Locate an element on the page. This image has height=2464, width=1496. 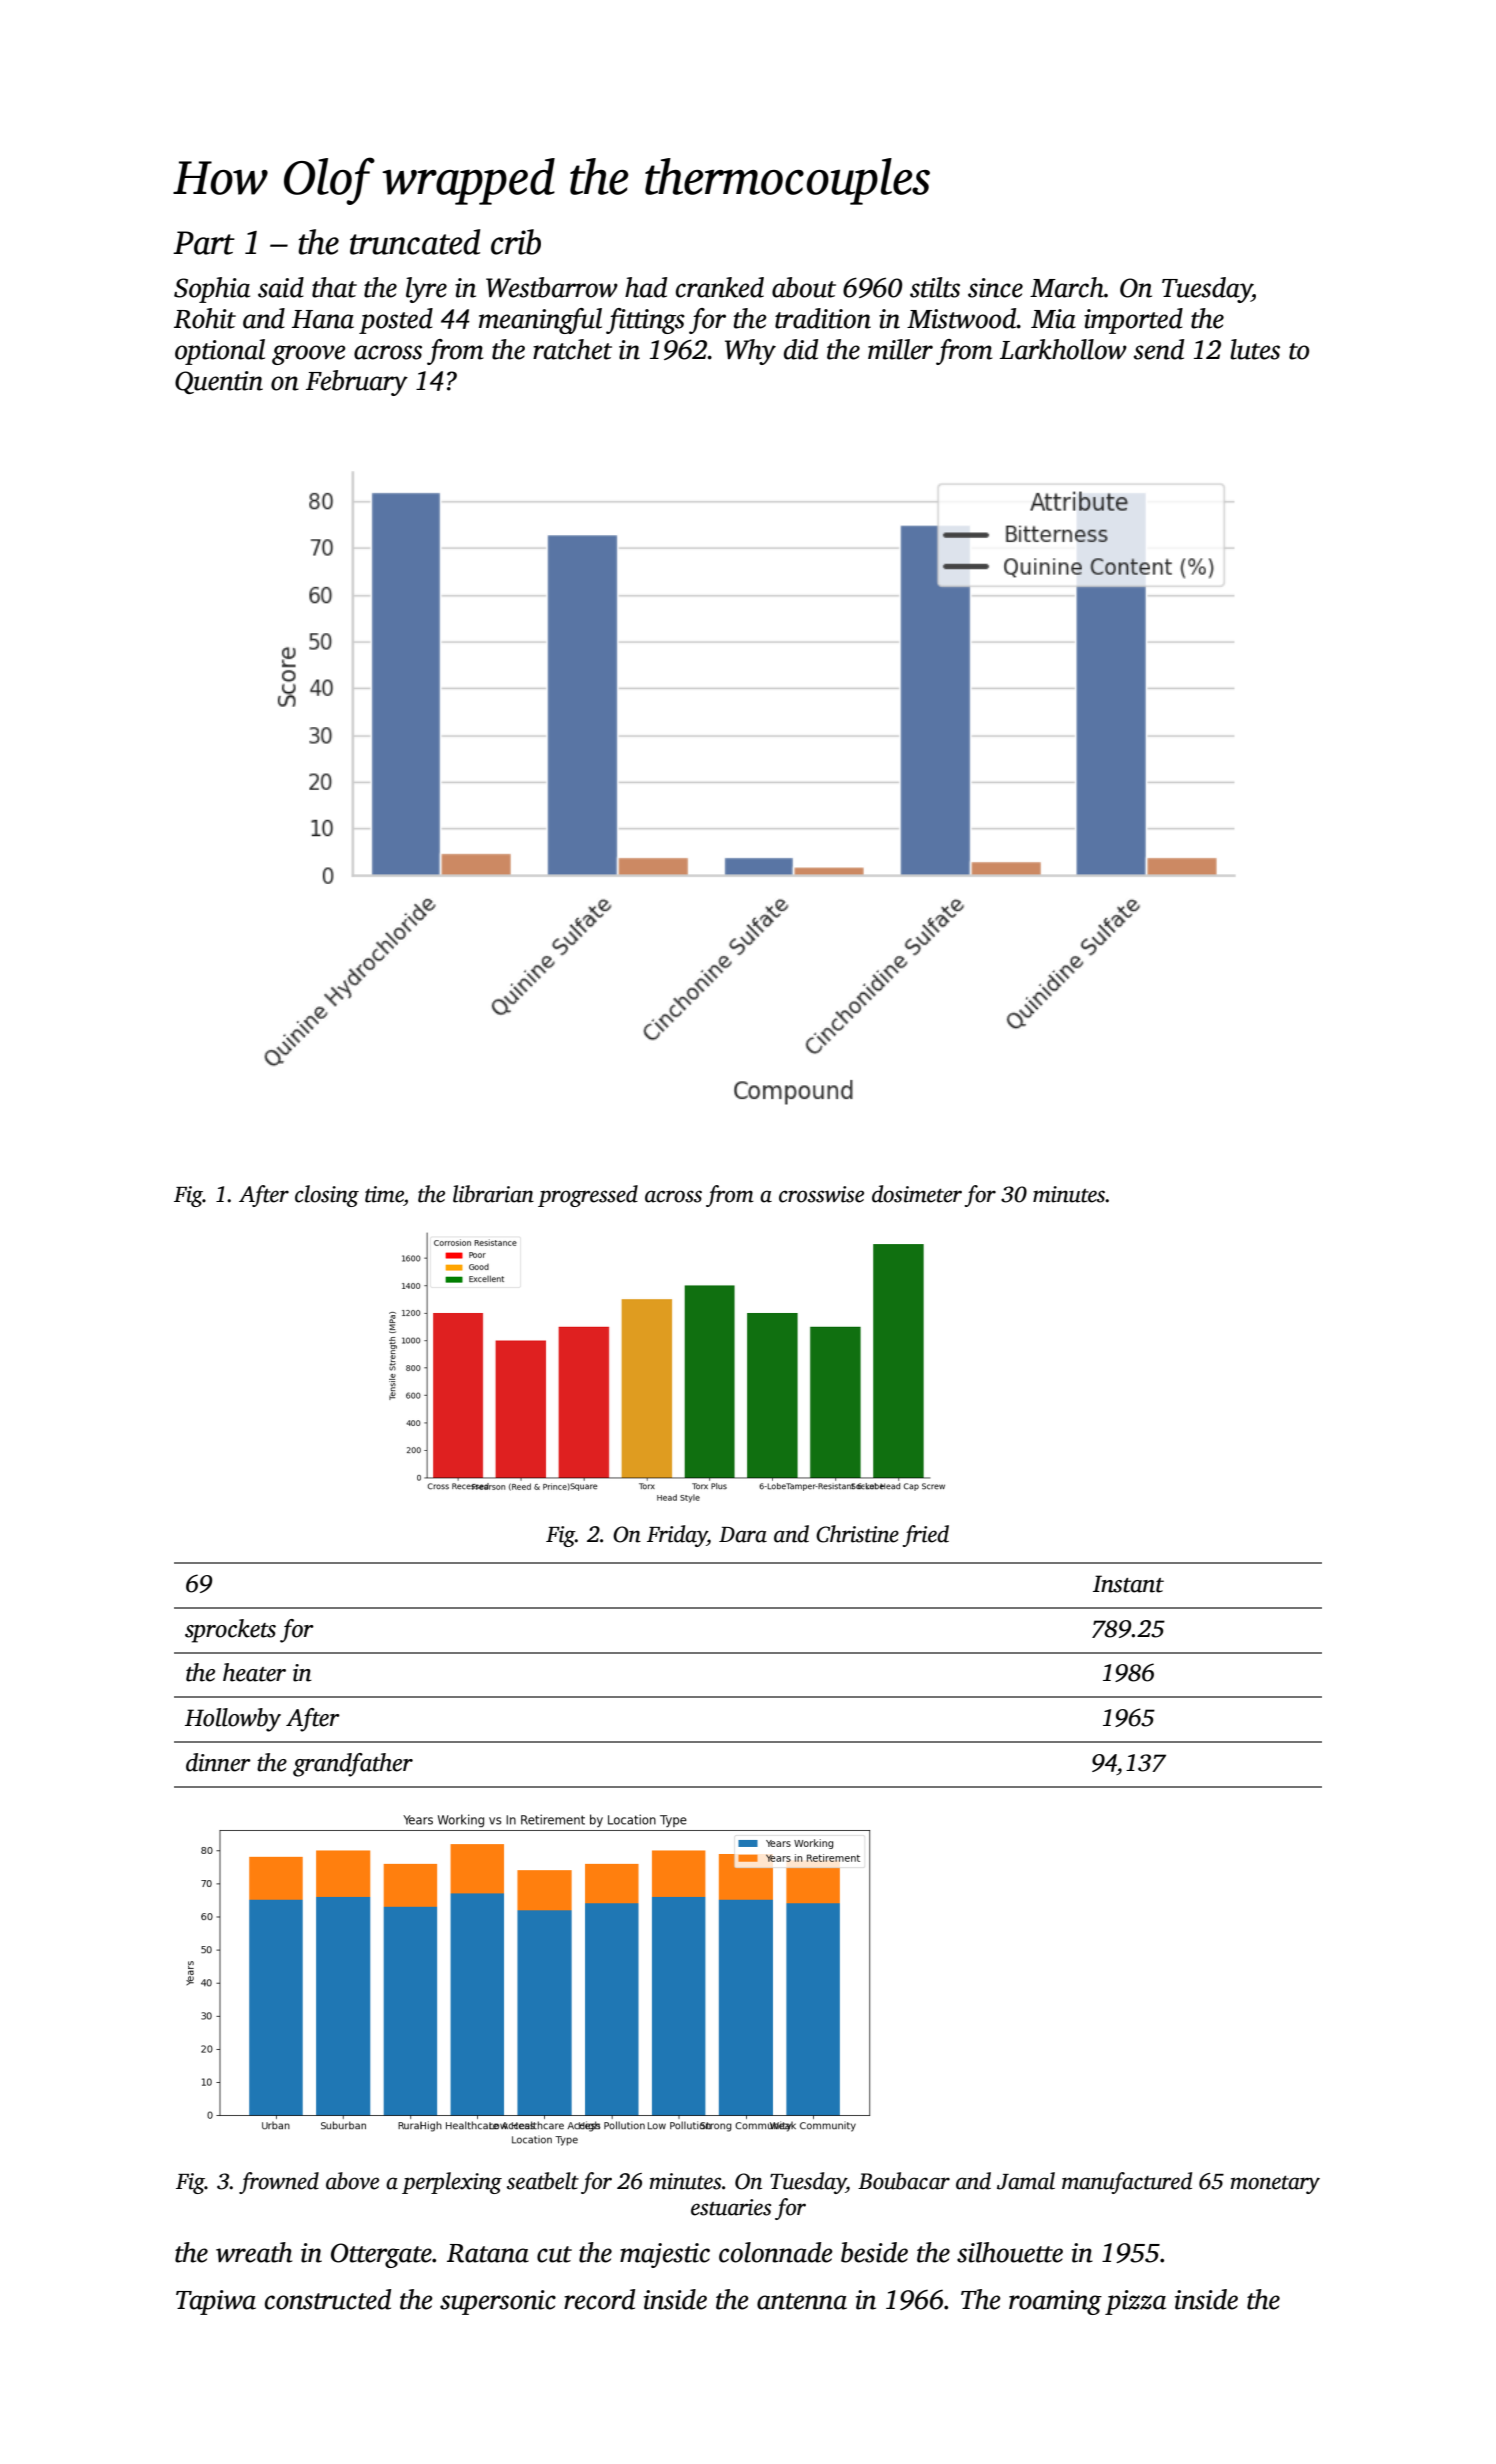
grandfather is located at coordinates (353, 1765).
